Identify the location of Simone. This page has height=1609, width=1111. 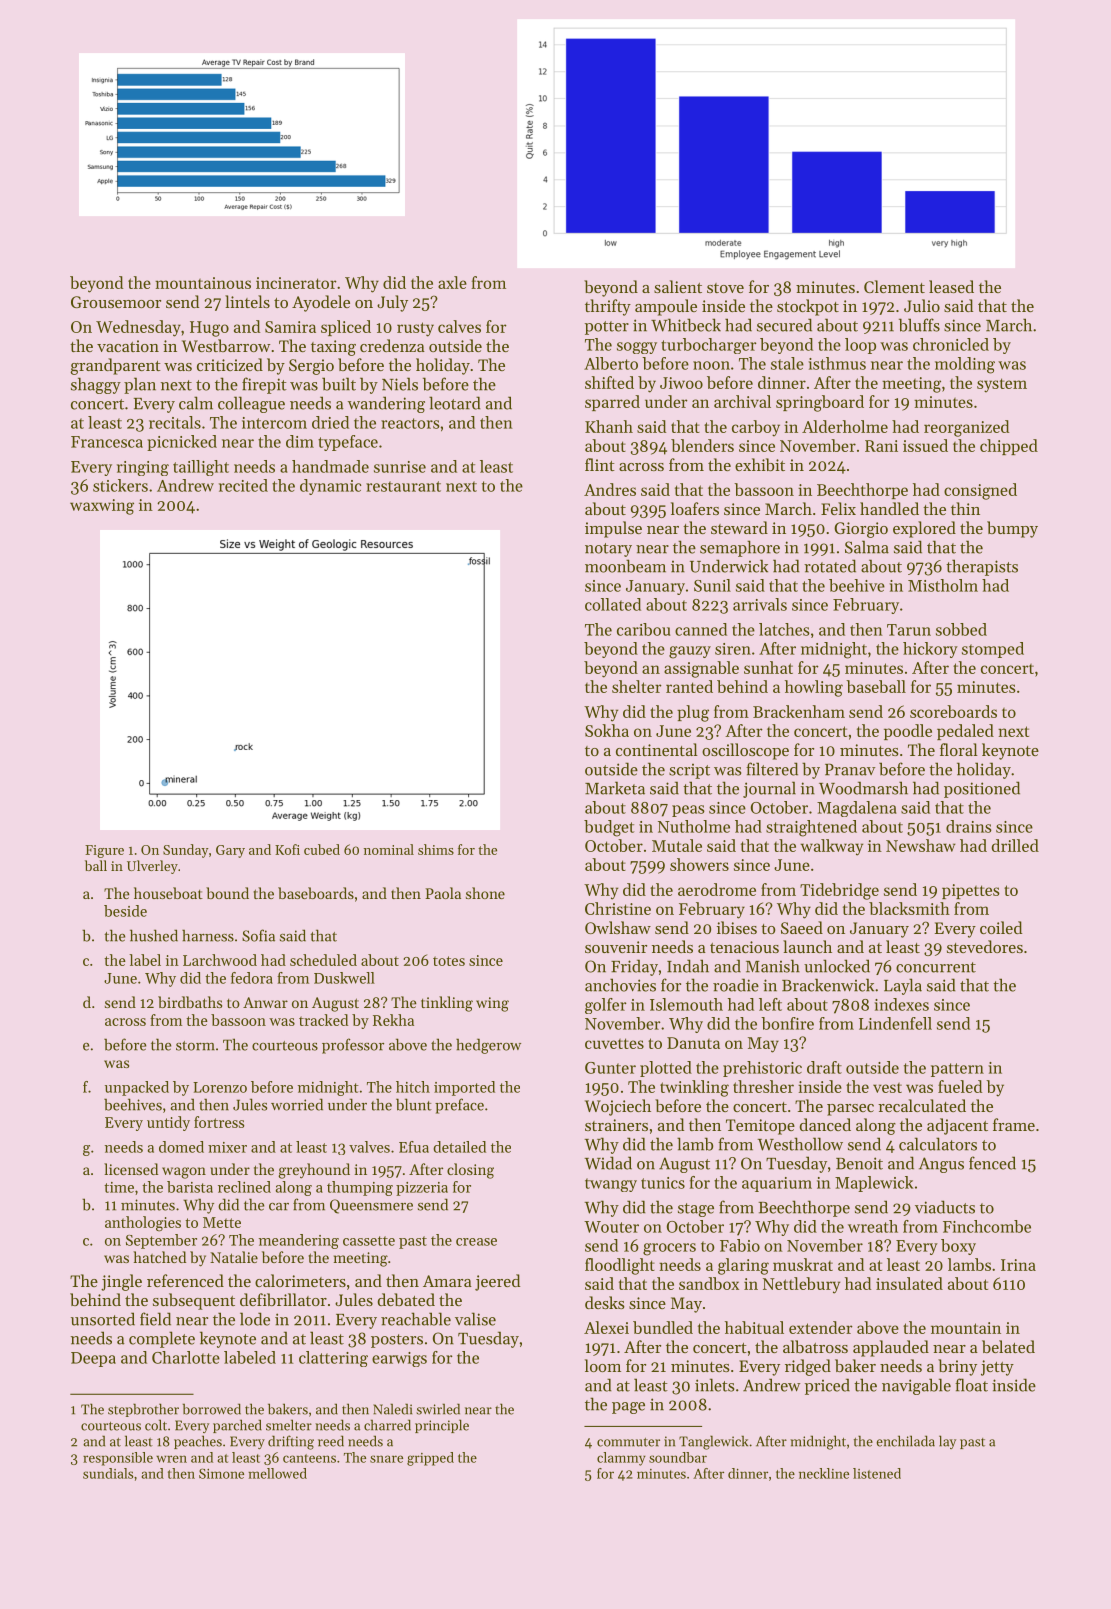
(221, 1473).
